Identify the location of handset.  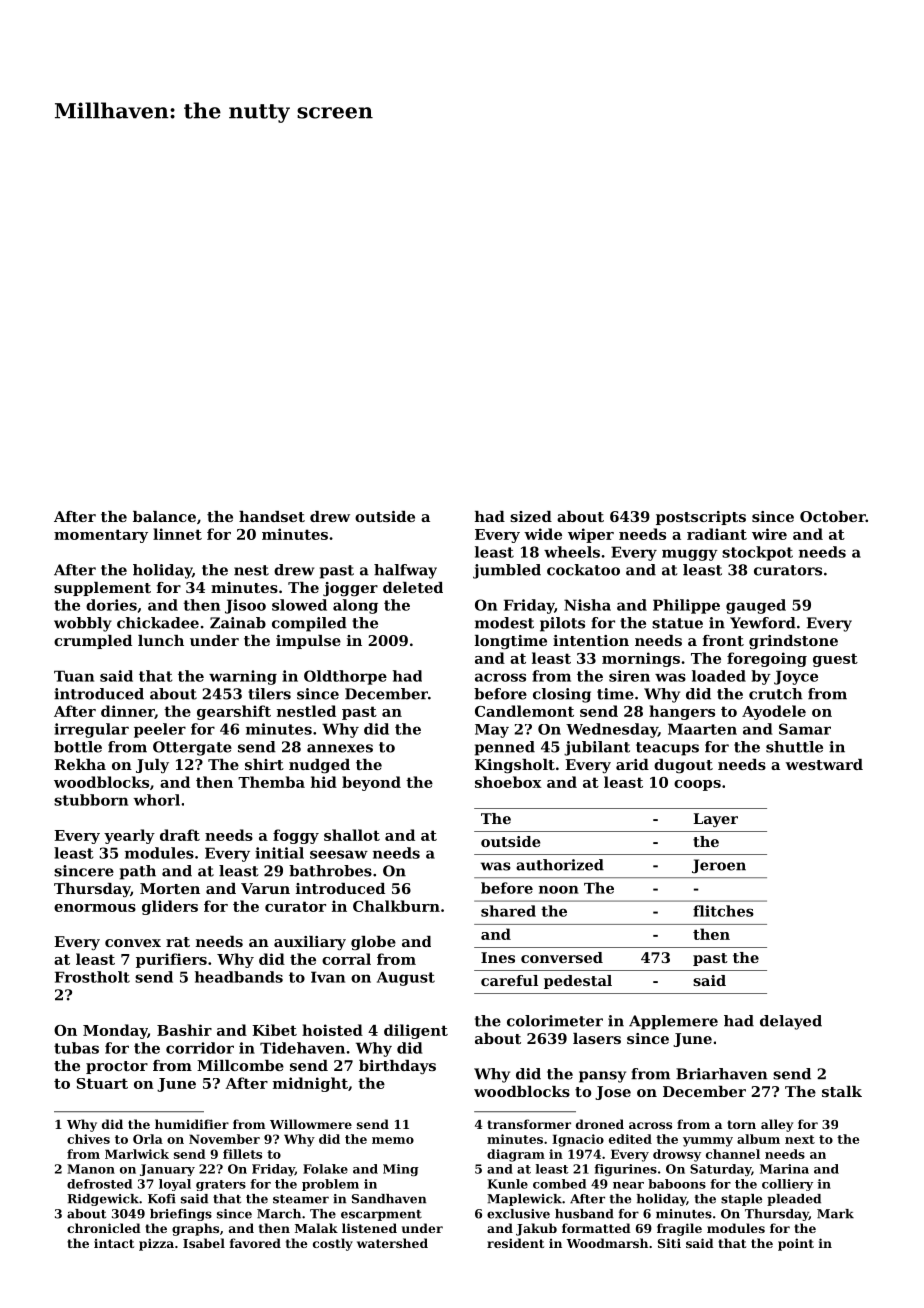
(272, 516).
